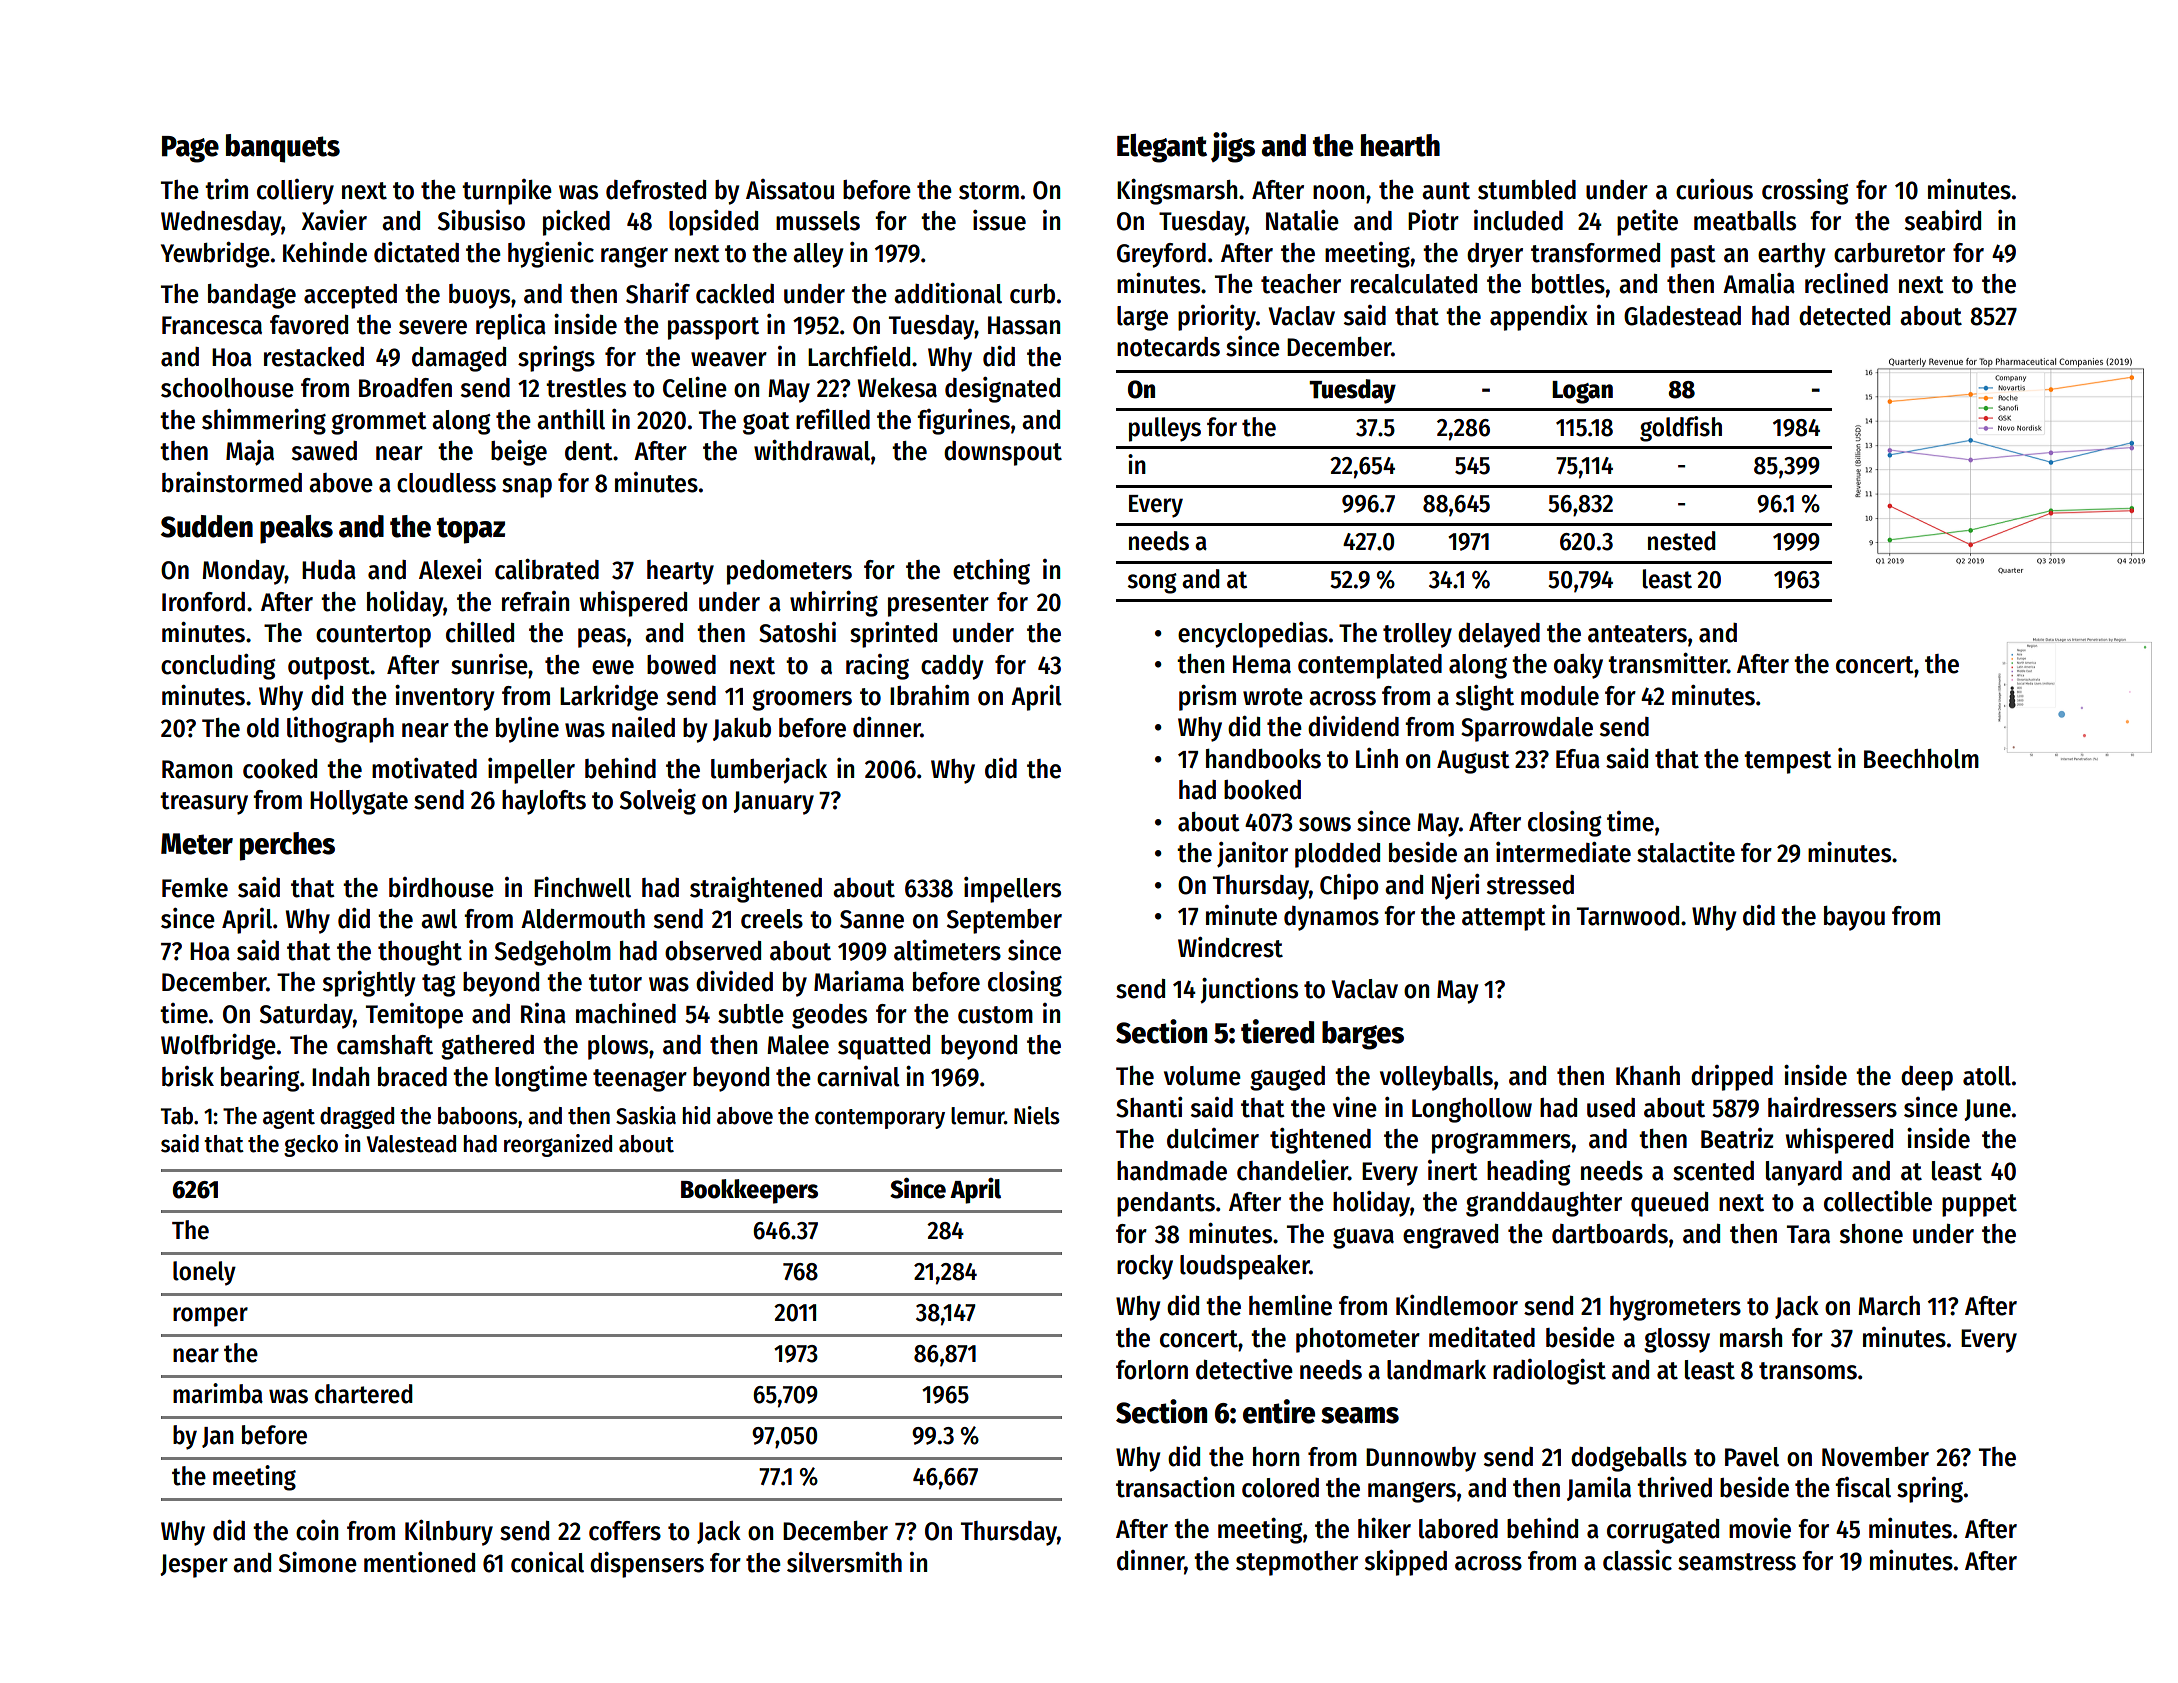 The image size is (2178, 1683). I want to click on designated, so click(1002, 390).
